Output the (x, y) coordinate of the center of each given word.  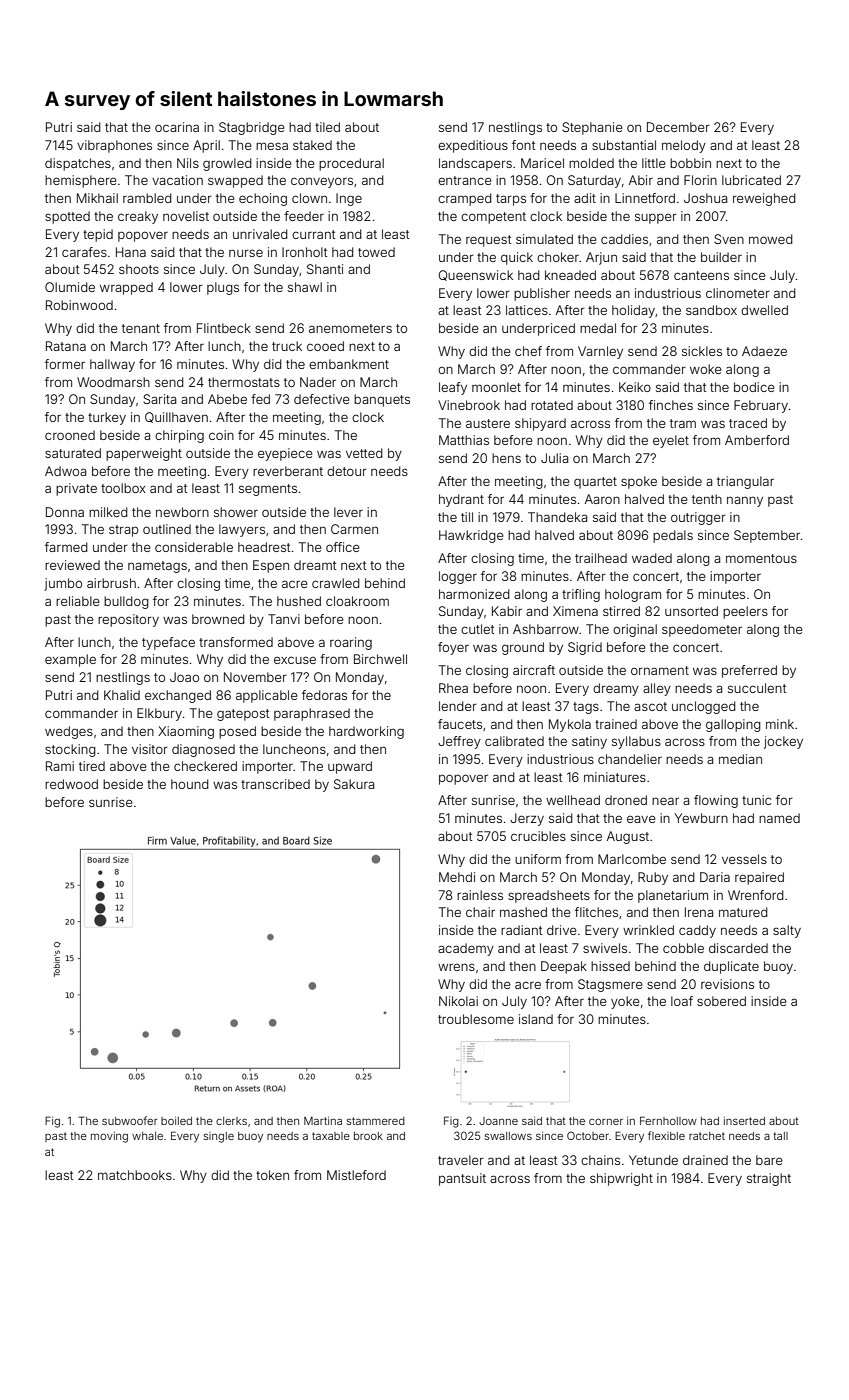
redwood (71, 784)
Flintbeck (224, 328)
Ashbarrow (546, 629)
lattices (527, 310)
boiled (176, 1121)
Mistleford (356, 1175)
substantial (624, 145)
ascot (650, 706)
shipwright (621, 1179)
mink (780, 724)
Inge (349, 199)
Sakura (354, 784)
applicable (267, 696)
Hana (131, 252)
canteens (701, 275)
